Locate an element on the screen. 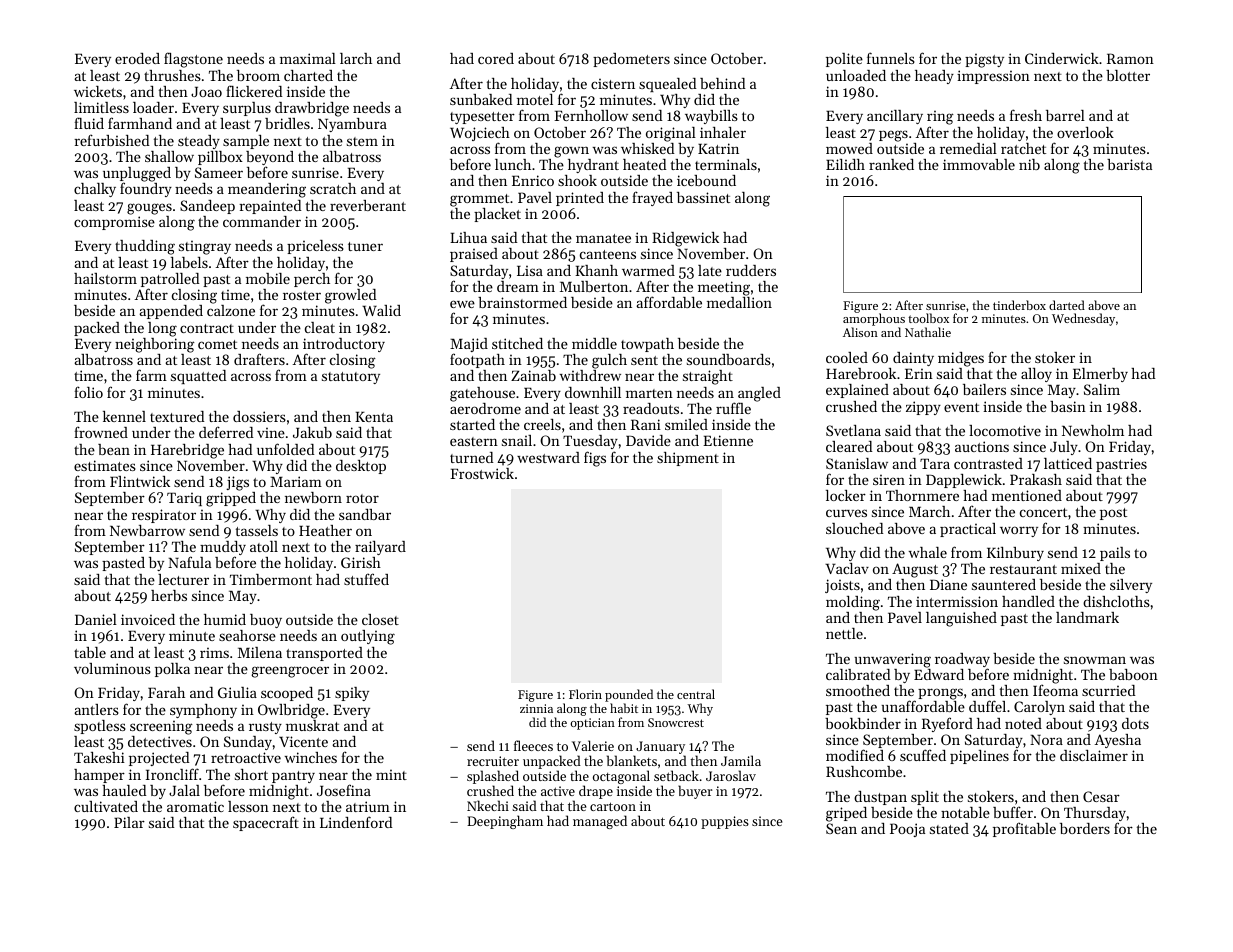 The height and width of the screenshot is (952, 1233). refurbished is located at coordinates (112, 140).
